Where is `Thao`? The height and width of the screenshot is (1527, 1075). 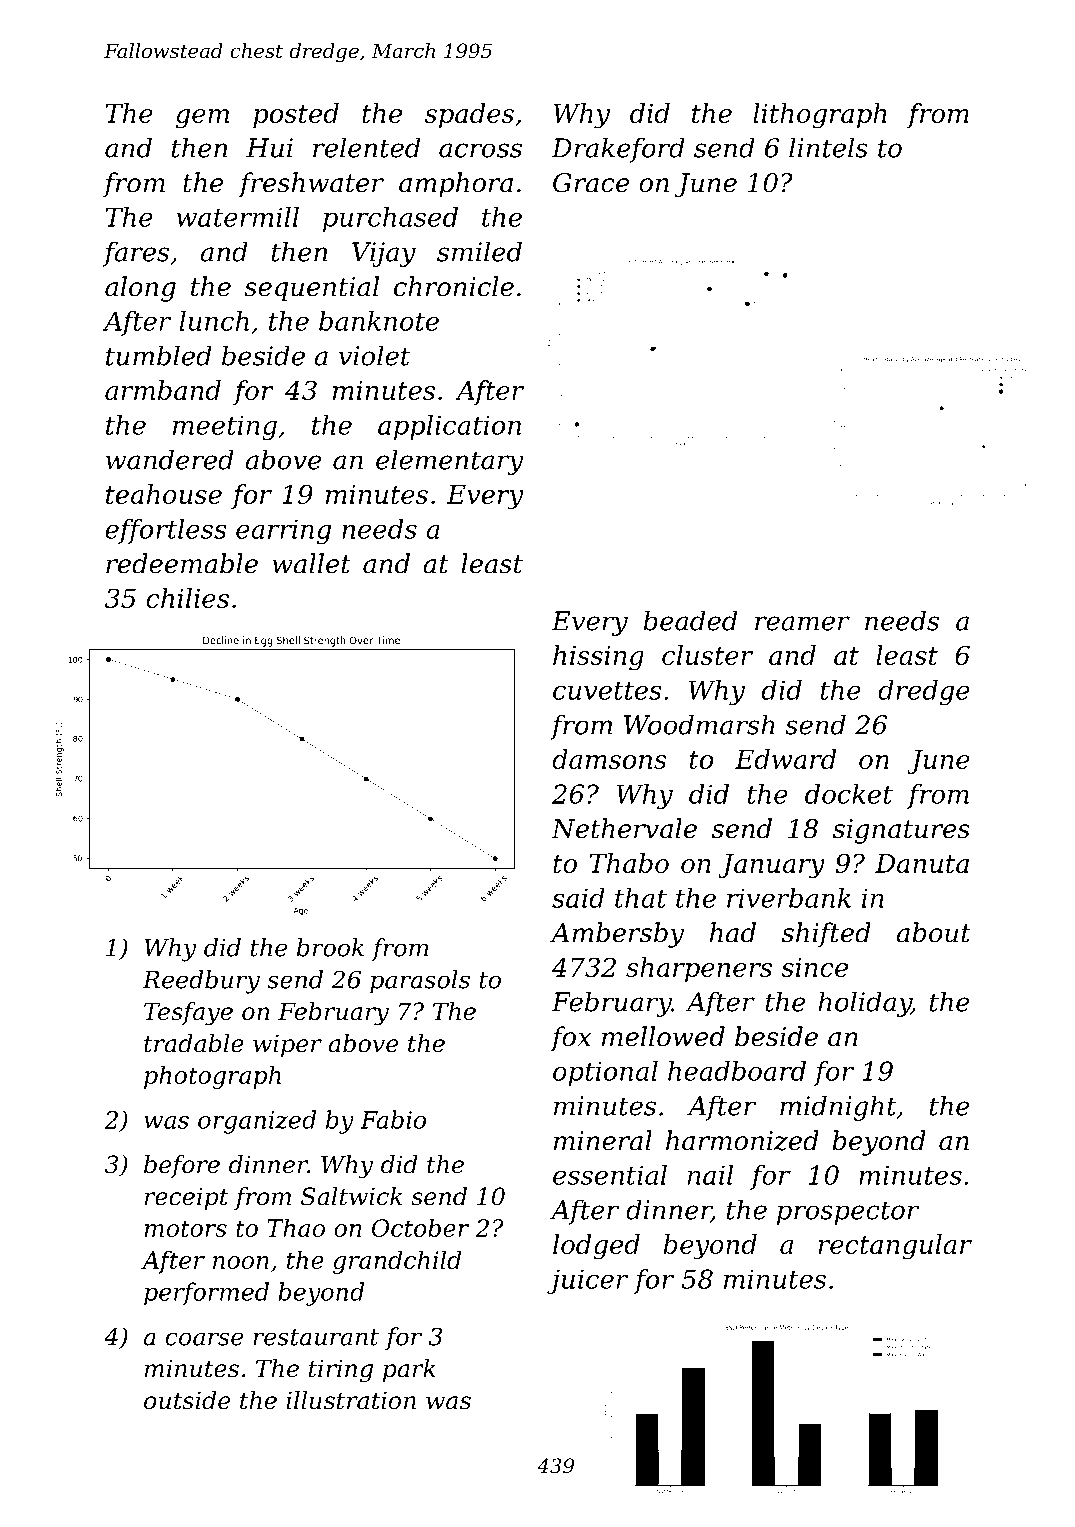 Thao is located at coordinates (296, 1227).
